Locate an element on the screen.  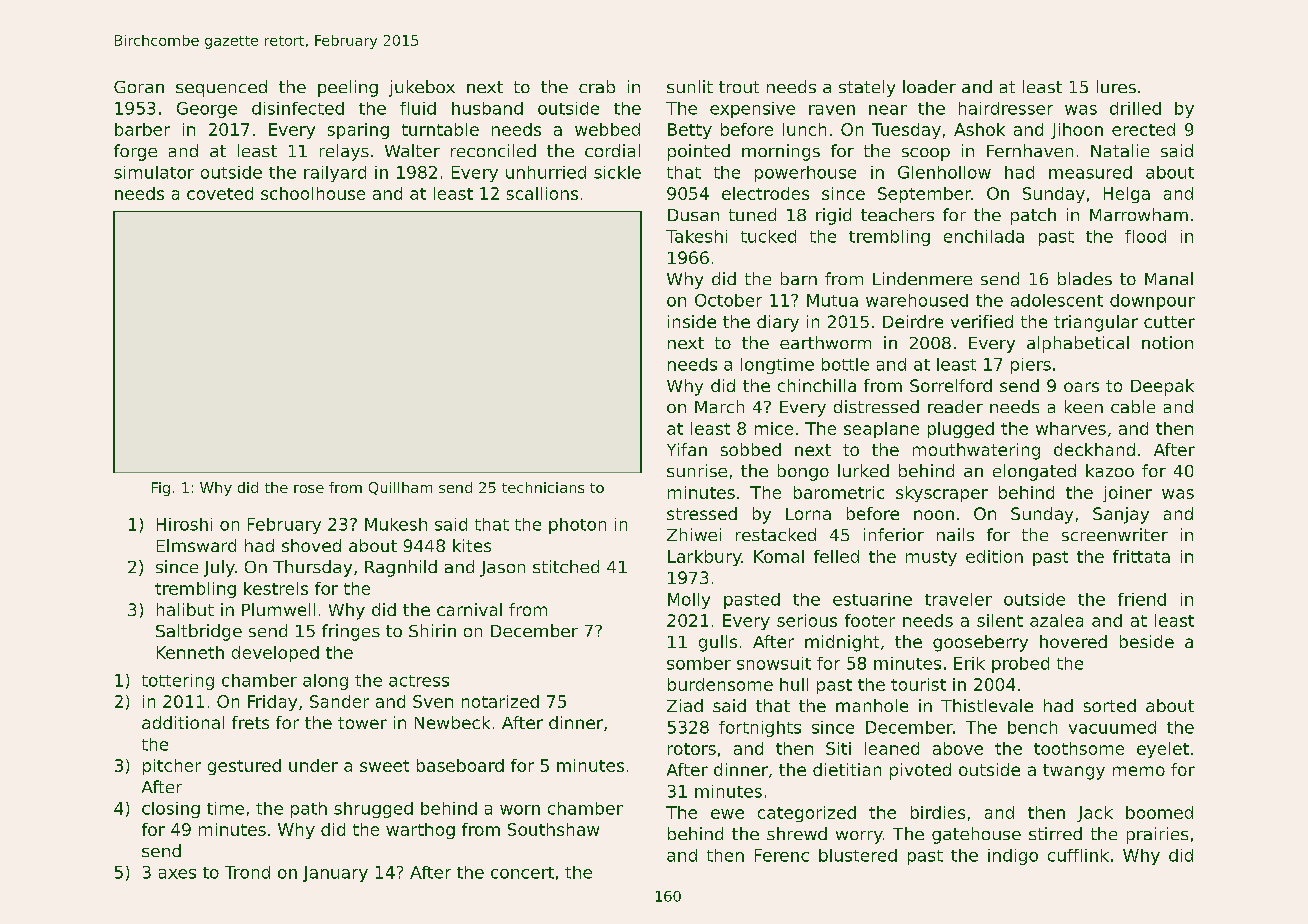
blades is located at coordinates (1085, 278).
